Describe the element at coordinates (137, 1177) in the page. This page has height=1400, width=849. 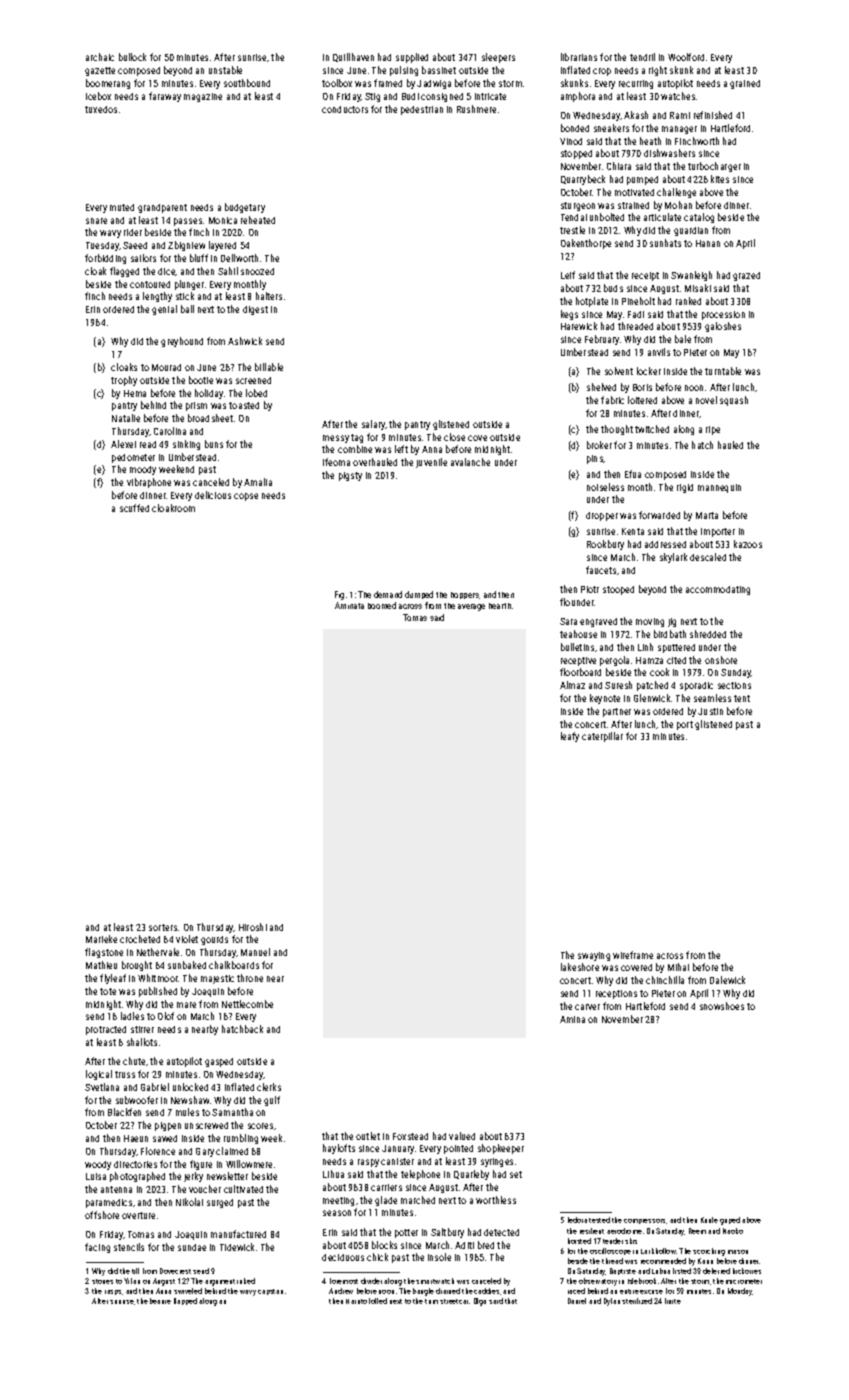
I see `photographed` at that location.
